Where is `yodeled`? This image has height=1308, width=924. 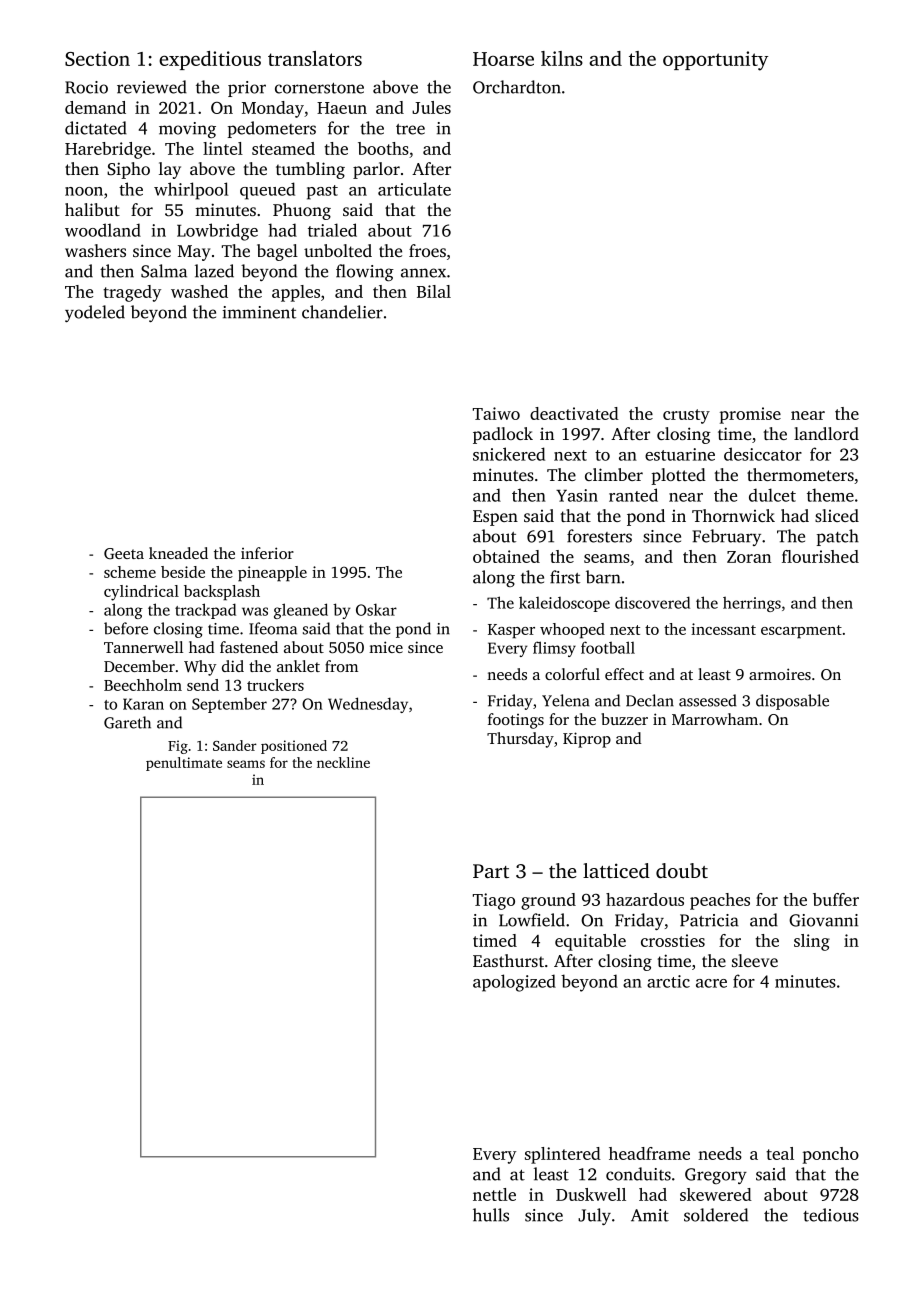 yodeled is located at coordinates (95, 313).
